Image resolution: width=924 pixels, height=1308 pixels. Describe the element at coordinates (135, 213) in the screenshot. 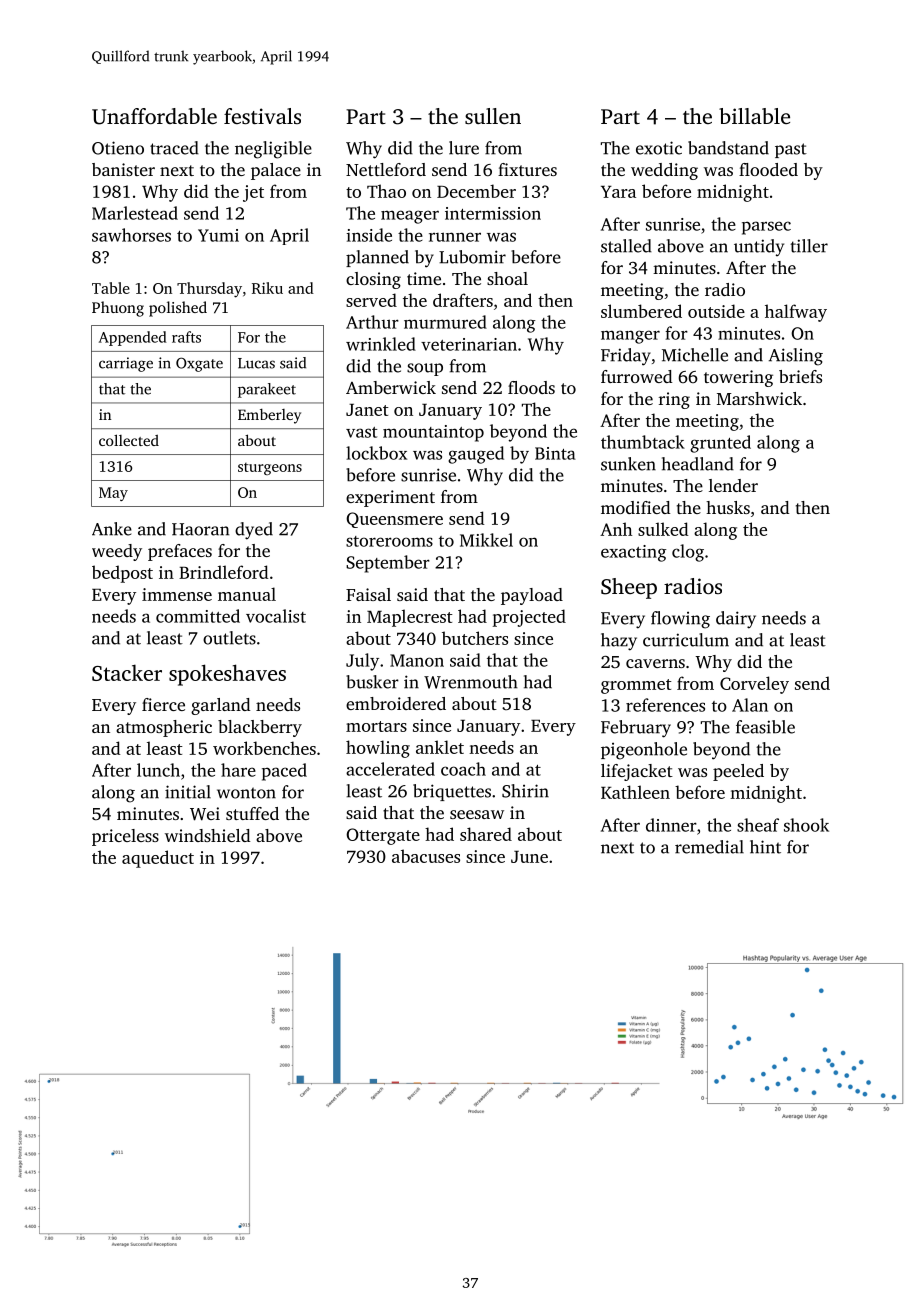

I see `Marlestead` at that location.
